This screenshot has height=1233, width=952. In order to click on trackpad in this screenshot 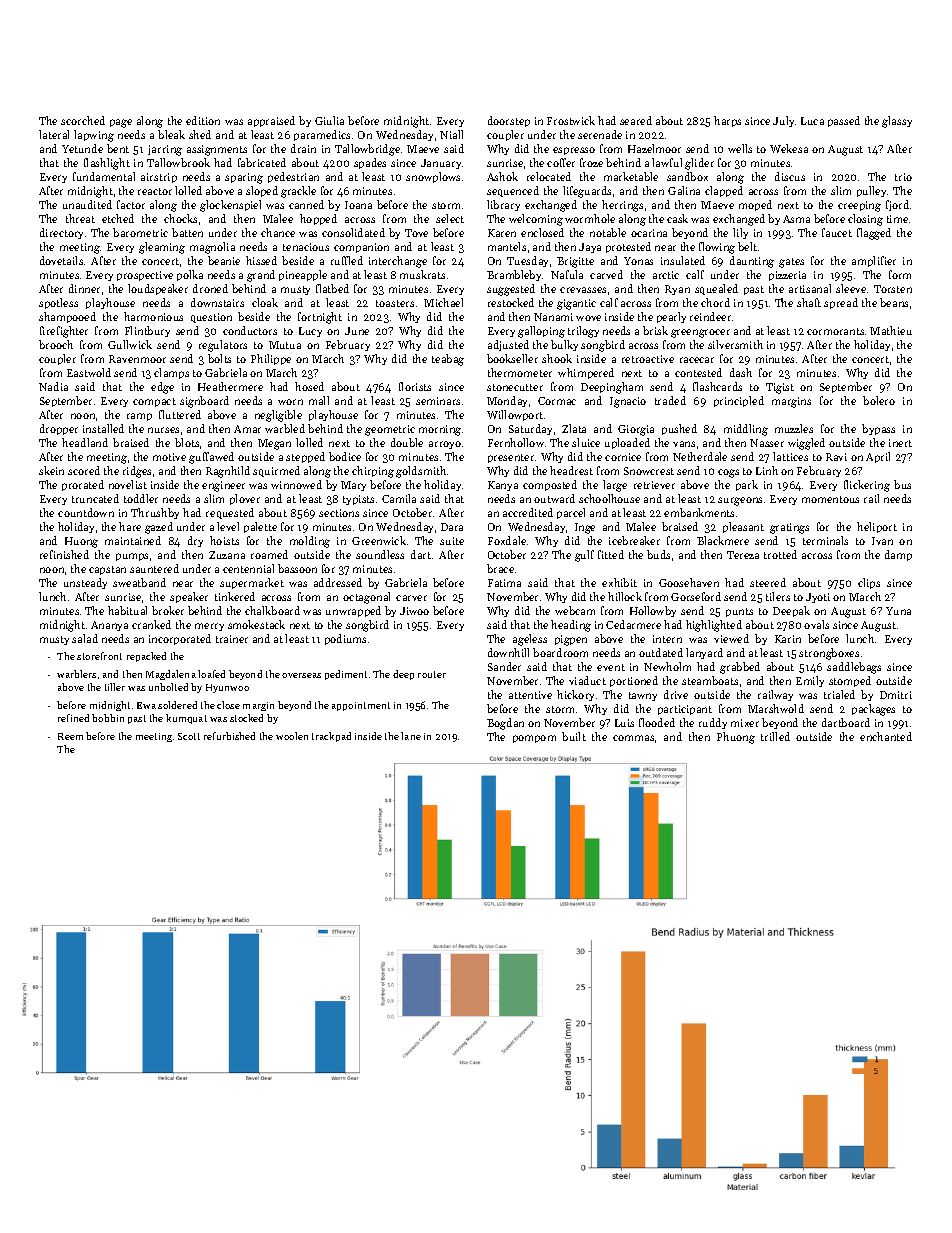, I will do `click(331, 737)`.
